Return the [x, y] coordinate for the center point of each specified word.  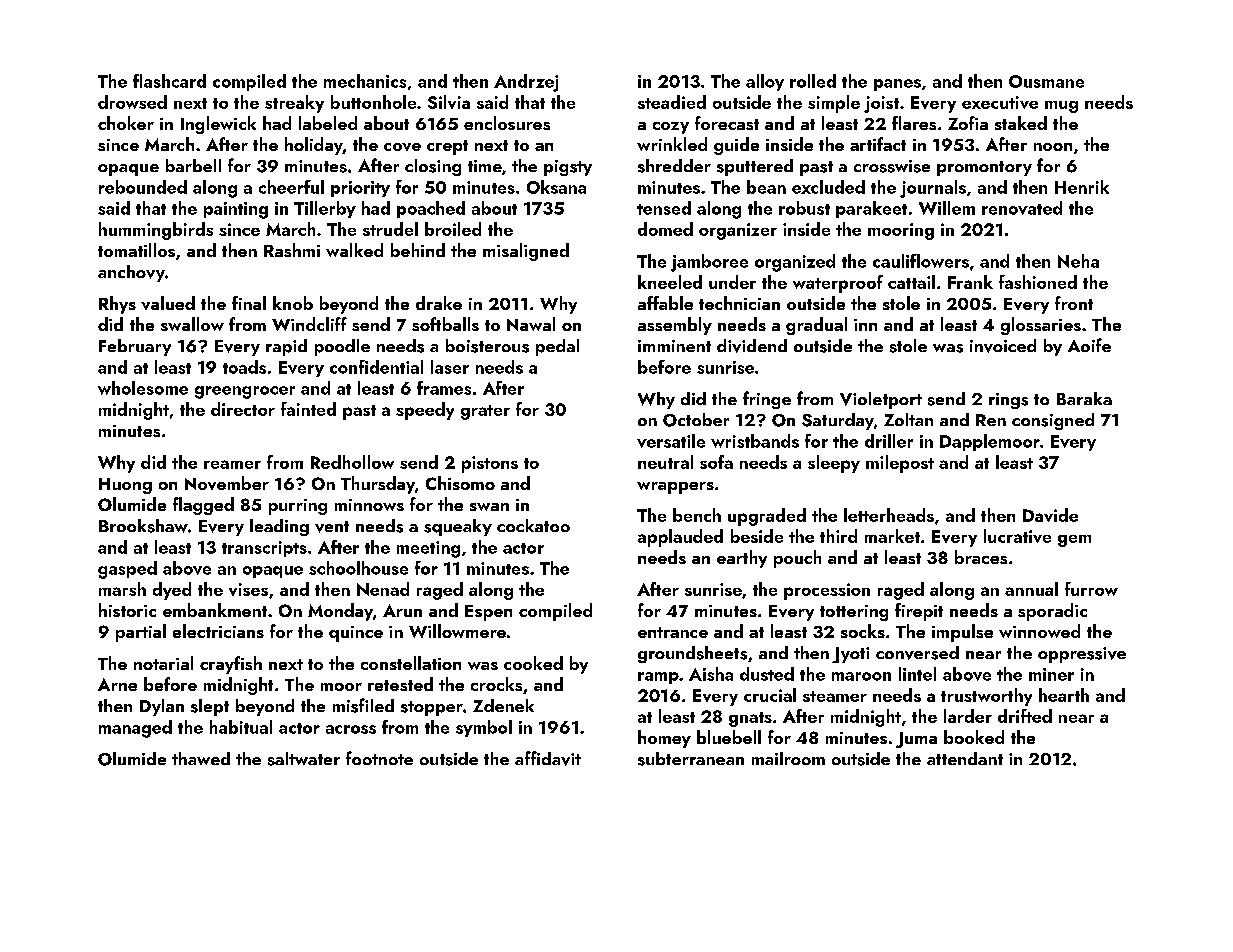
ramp [658, 678]
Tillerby [325, 209]
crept [447, 147]
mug [1061, 107]
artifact [878, 144]
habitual [241, 727]
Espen [488, 613]
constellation [411, 663]
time [485, 166]
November [227, 483]
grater [485, 412]
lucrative [1017, 536]
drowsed [132, 102]
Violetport [881, 400]
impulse [962, 633]
